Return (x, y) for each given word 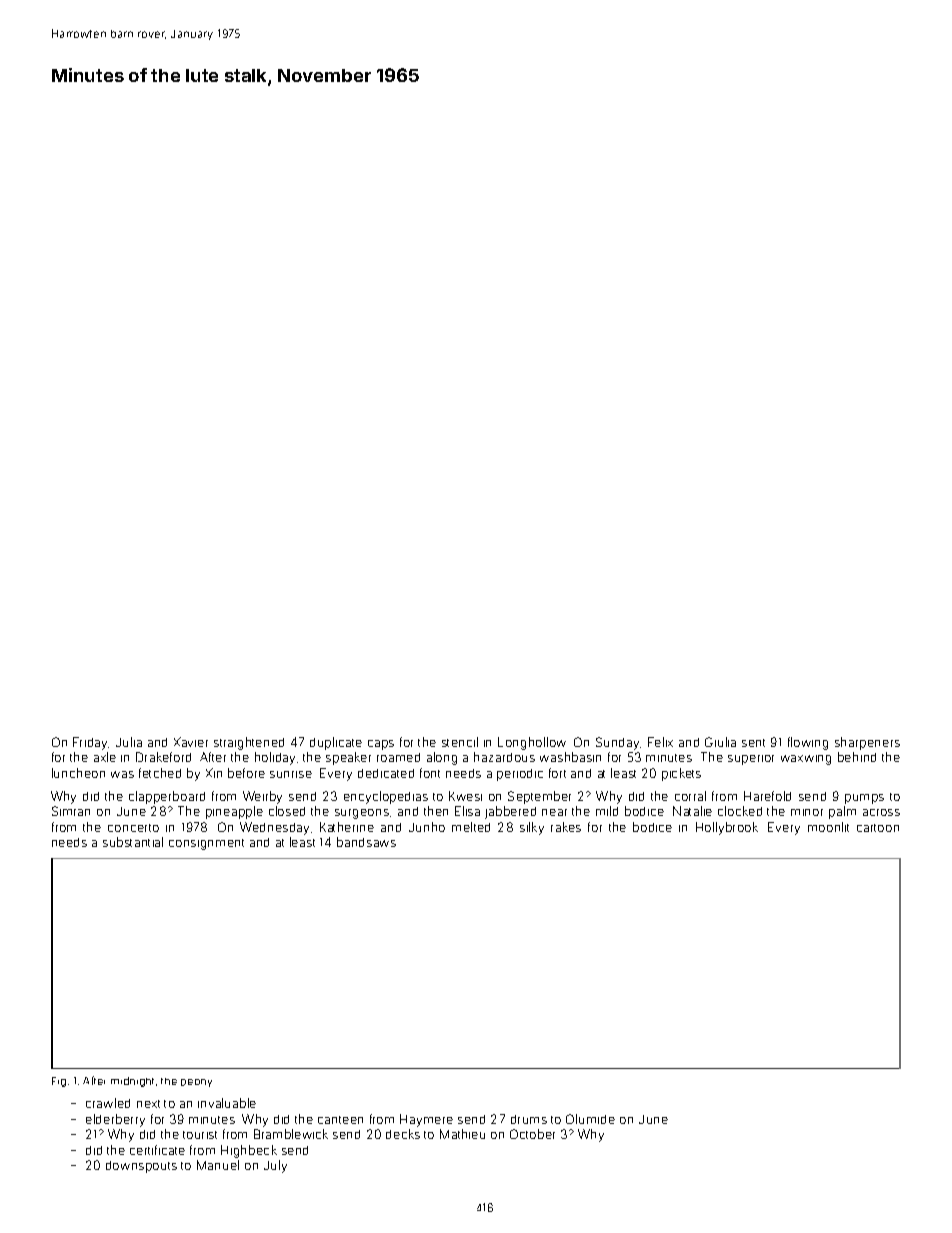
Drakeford (163, 757)
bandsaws (366, 842)
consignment (206, 844)
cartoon (878, 828)
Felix (660, 742)
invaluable (227, 1103)
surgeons (362, 814)
